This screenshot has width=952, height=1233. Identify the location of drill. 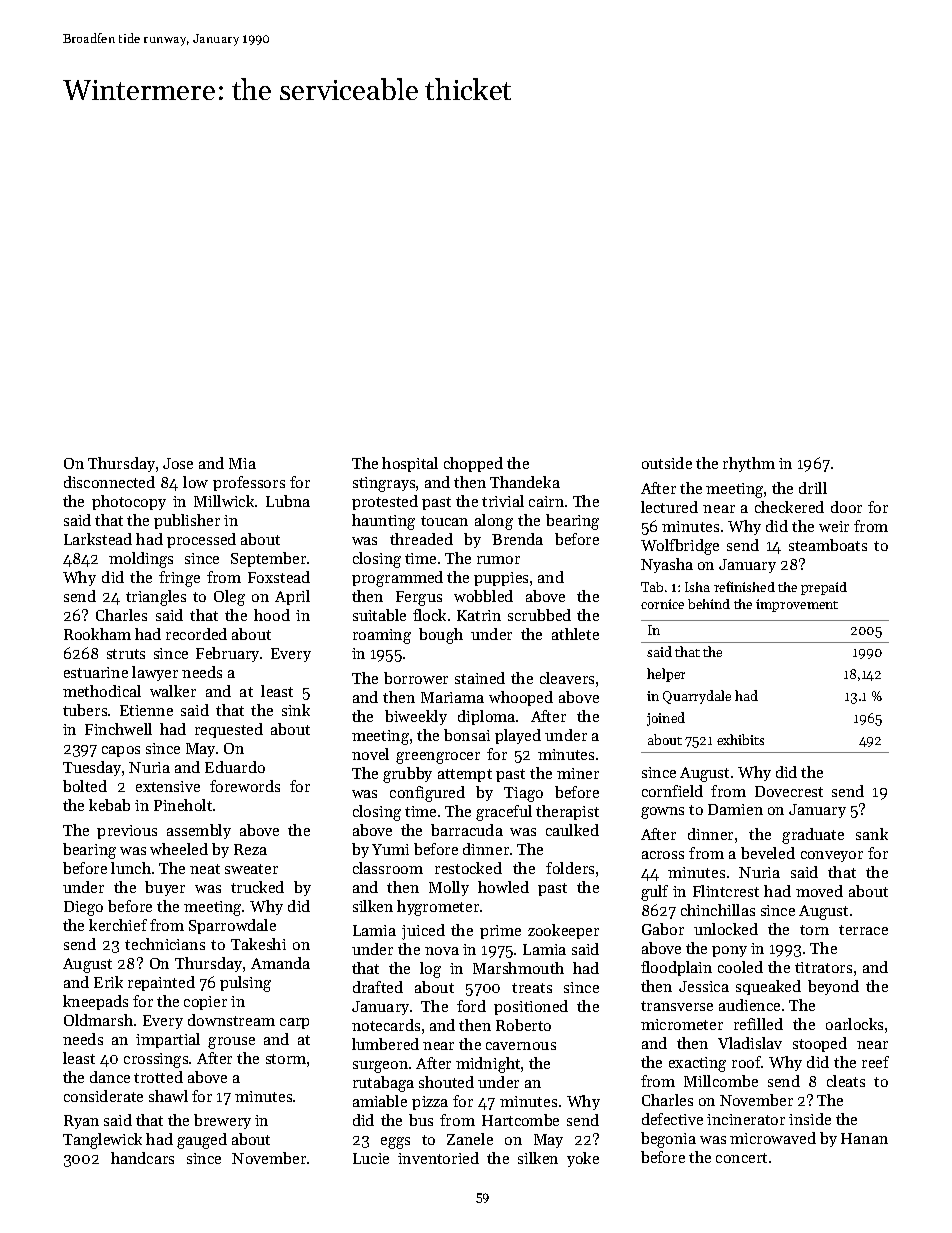
(813, 488).
